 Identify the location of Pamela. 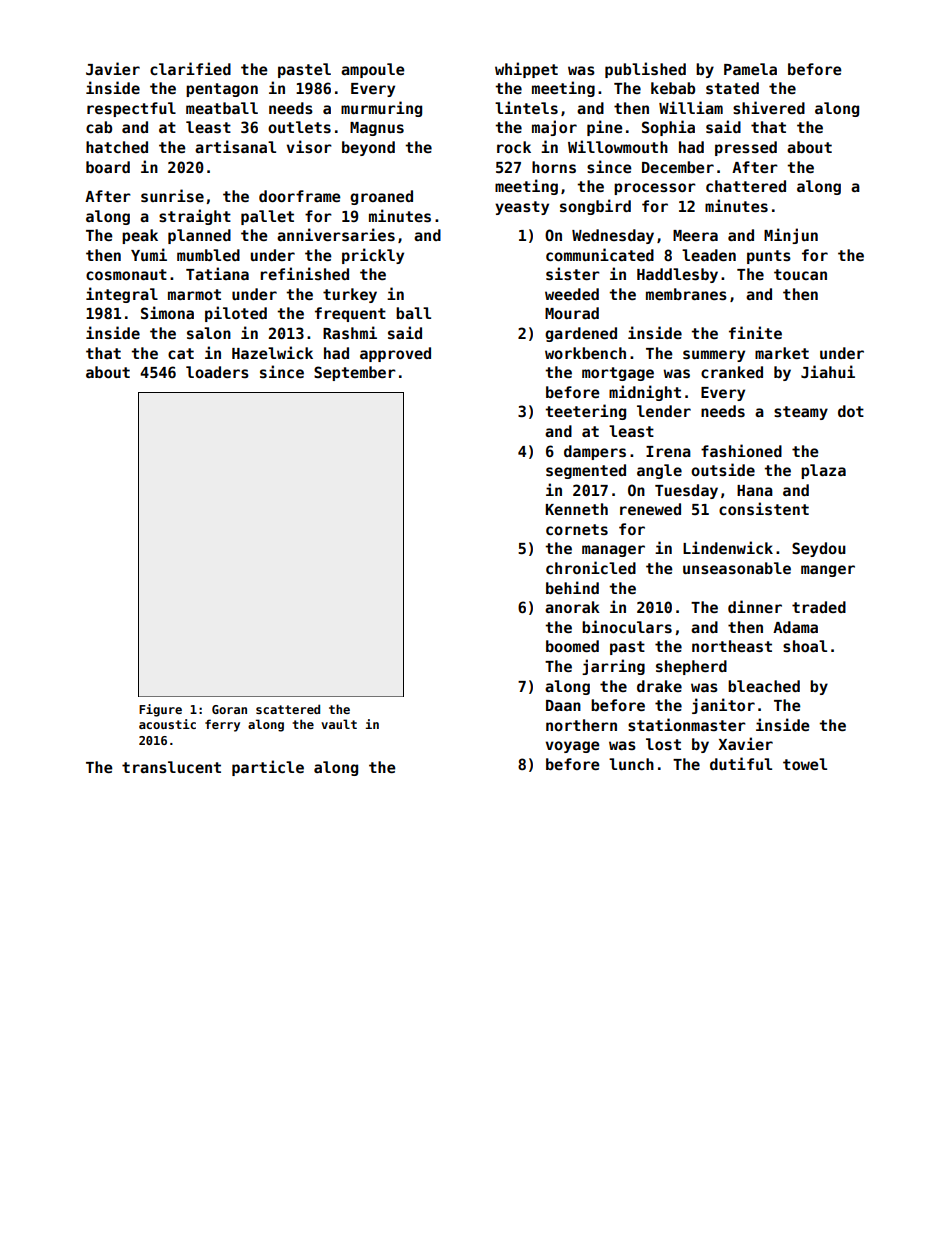
(750, 69).
